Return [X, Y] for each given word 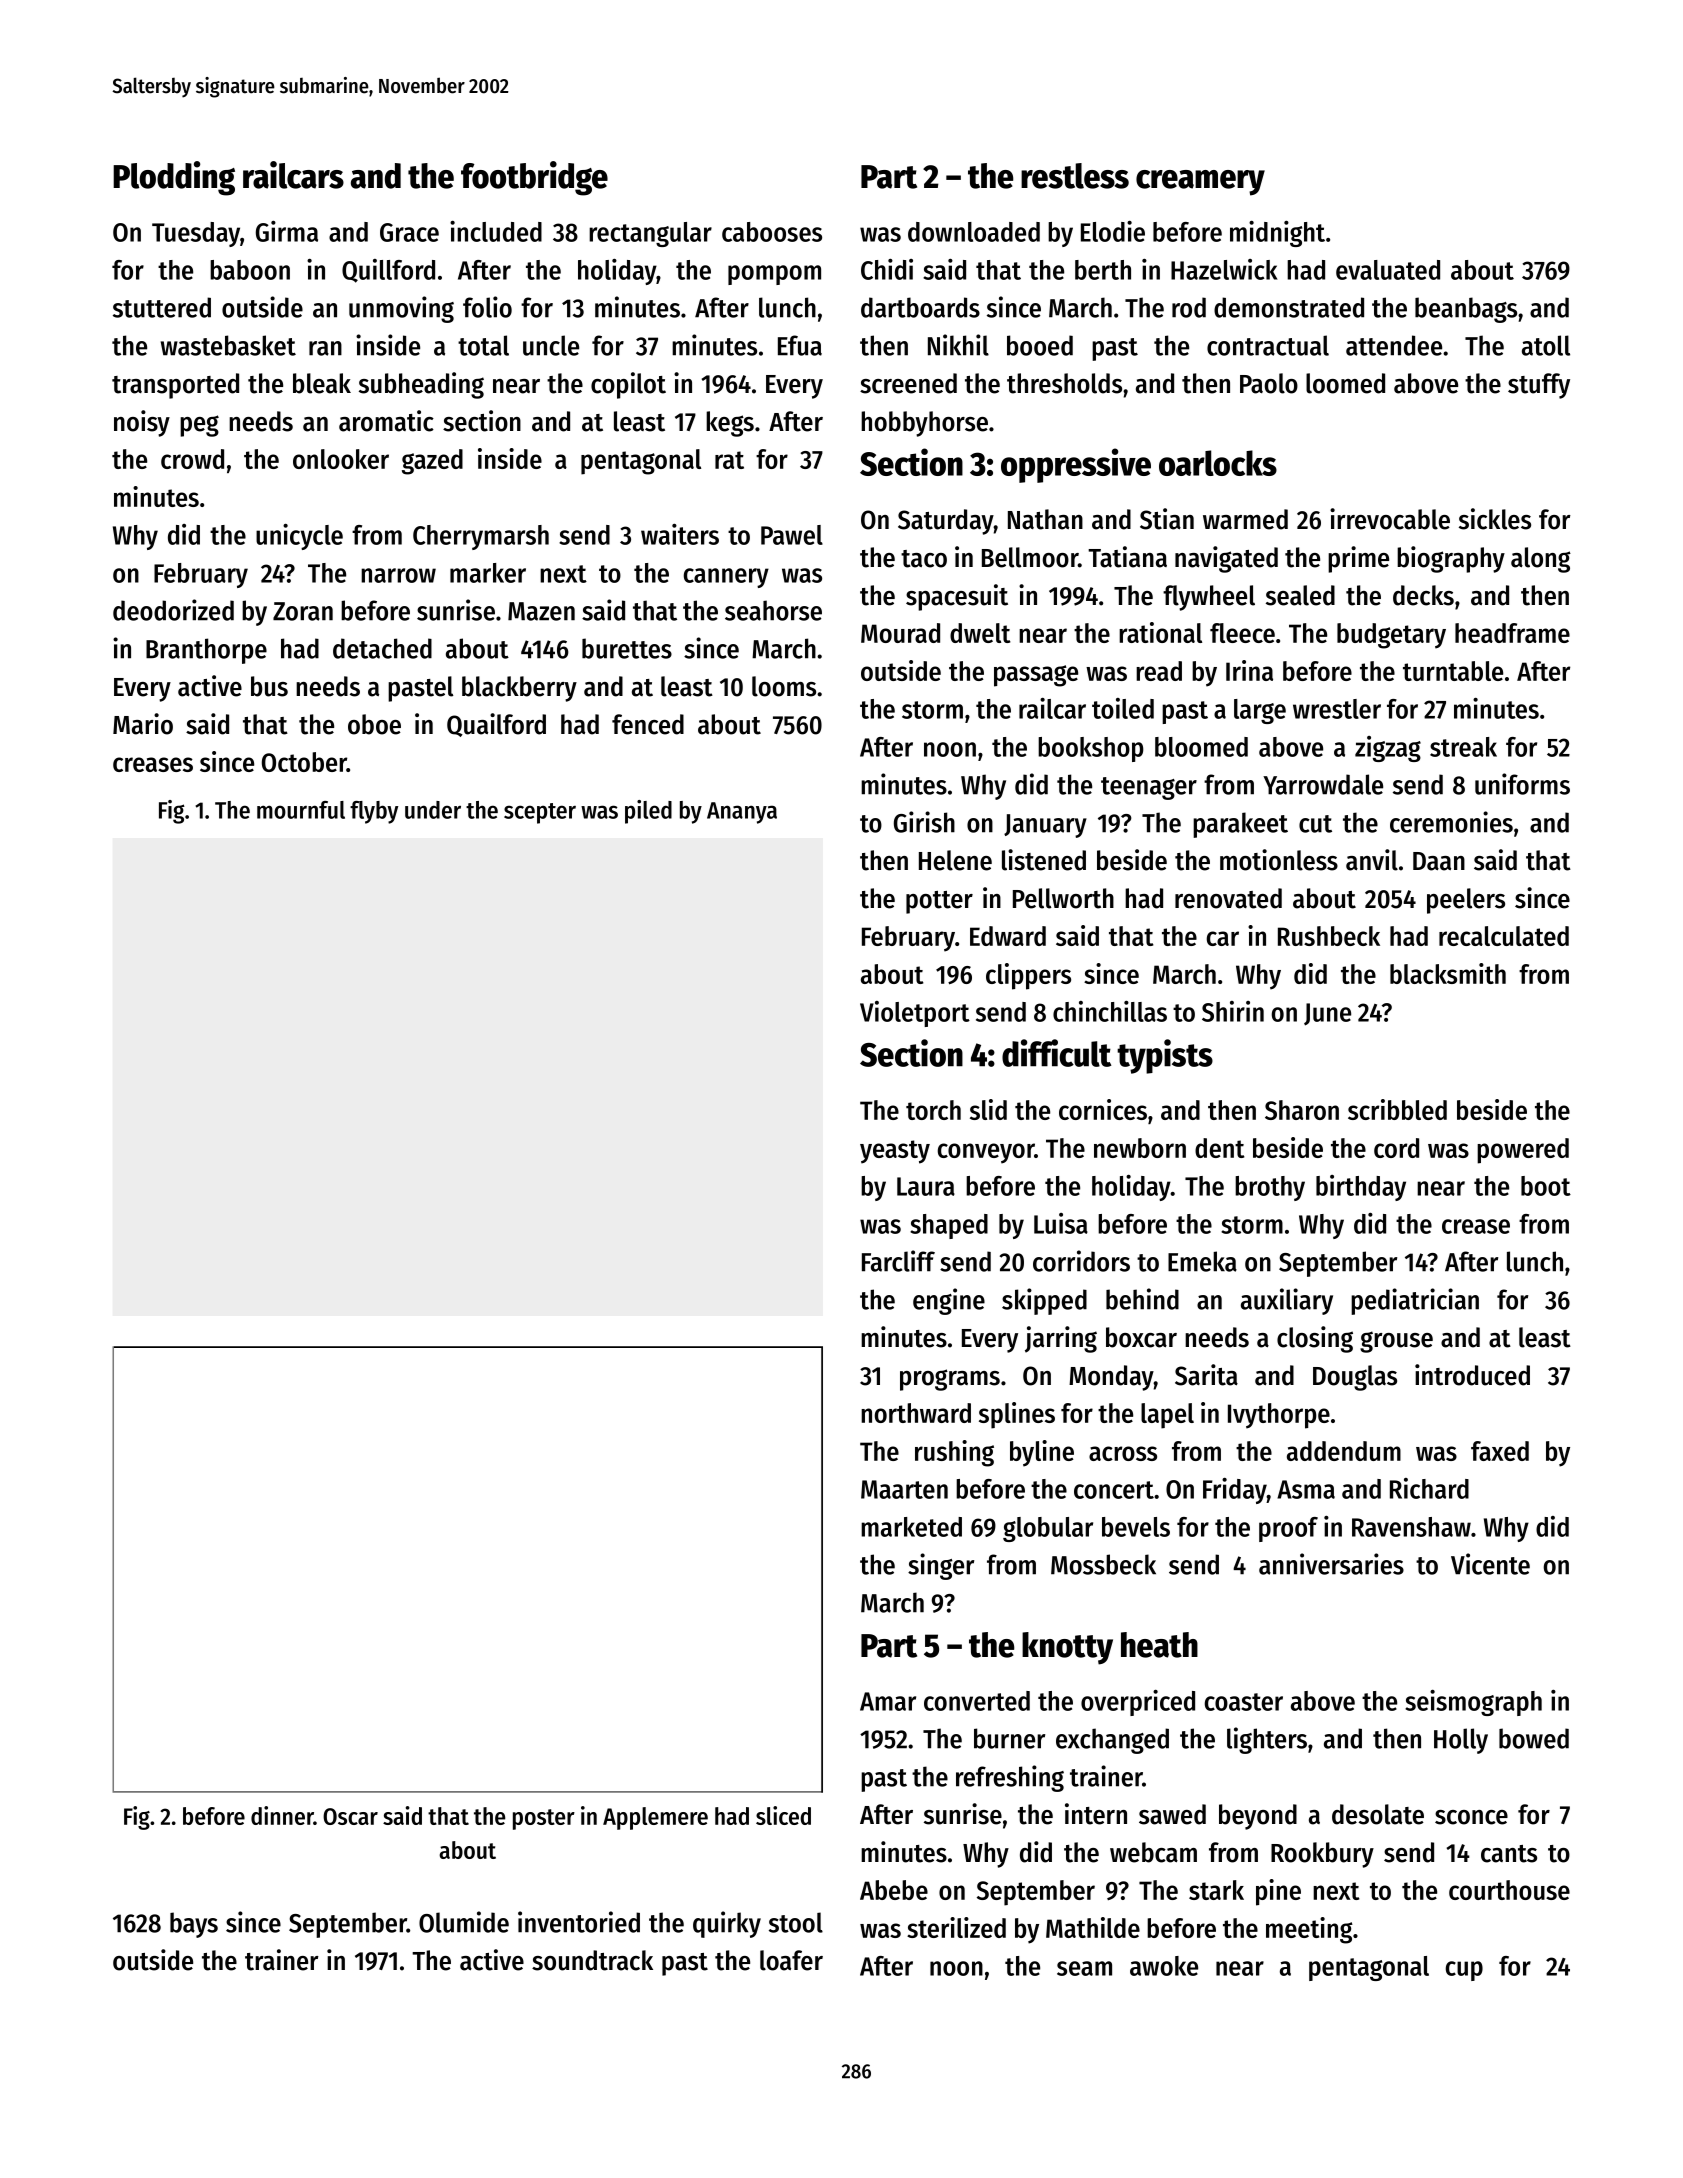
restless [1075, 176]
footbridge [534, 178]
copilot [628, 385]
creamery [1200, 183]
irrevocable [1390, 519]
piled [648, 812]
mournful [301, 810]
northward [916, 1413]
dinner [282, 1815]
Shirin [1233, 1011]
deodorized [173, 610]
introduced [1472, 1375]
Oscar [350, 1816]
